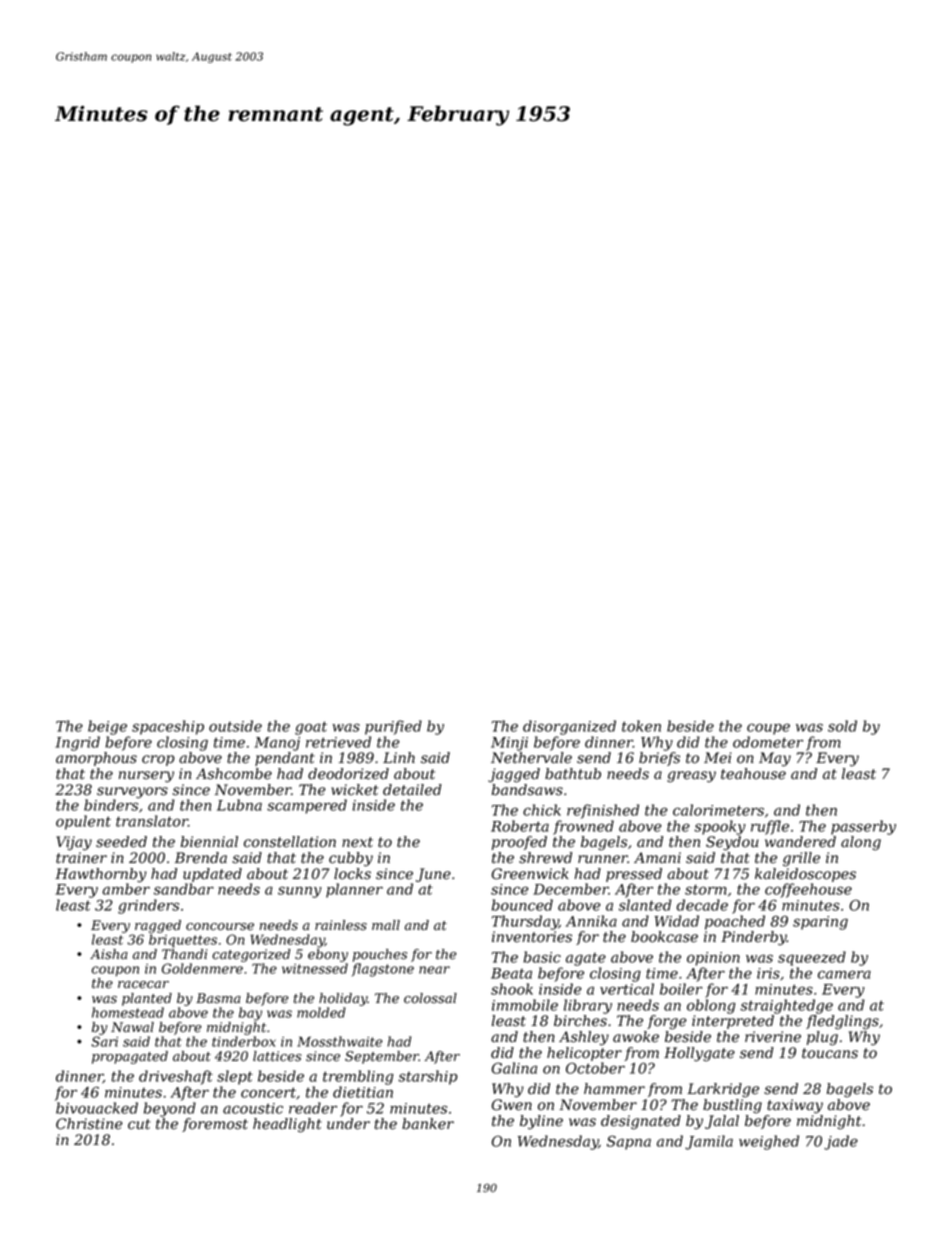 This document has width=952, height=1233. Describe the element at coordinates (603, 811) in the document. I see `refinished` at that location.
